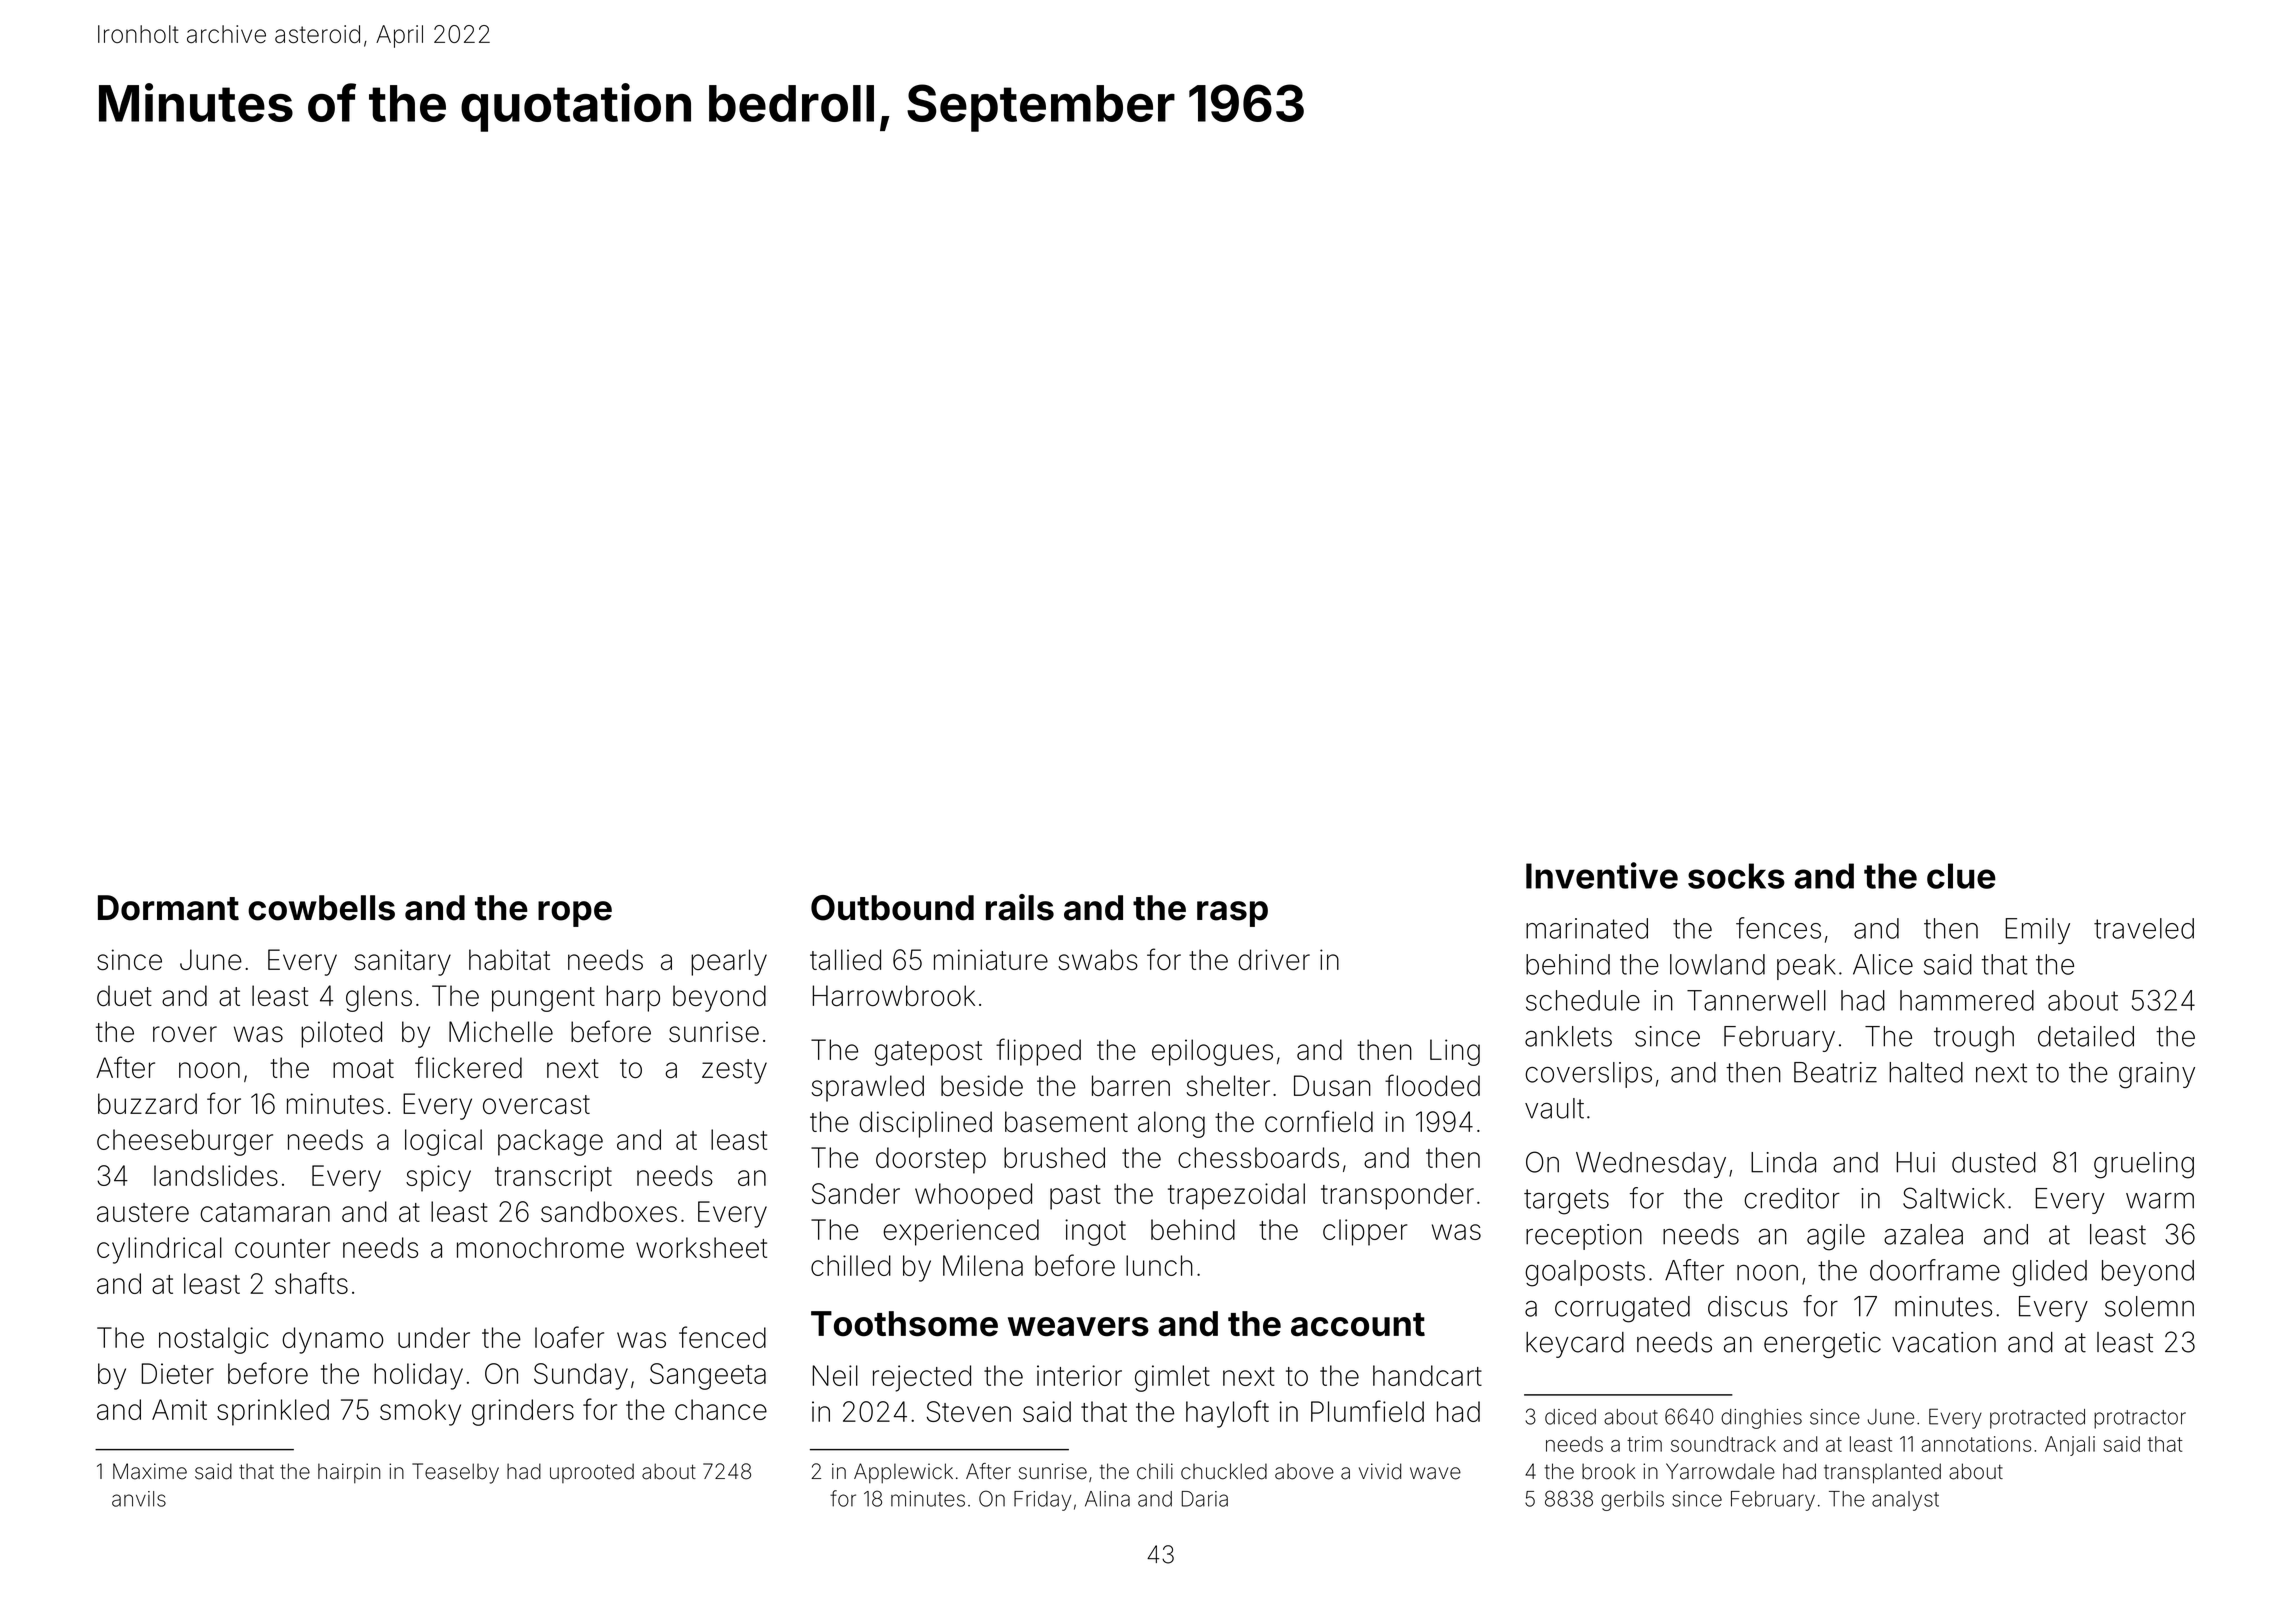 The height and width of the image is (1620, 2292). Describe the element at coordinates (124, 996) in the image. I see `duet` at that location.
